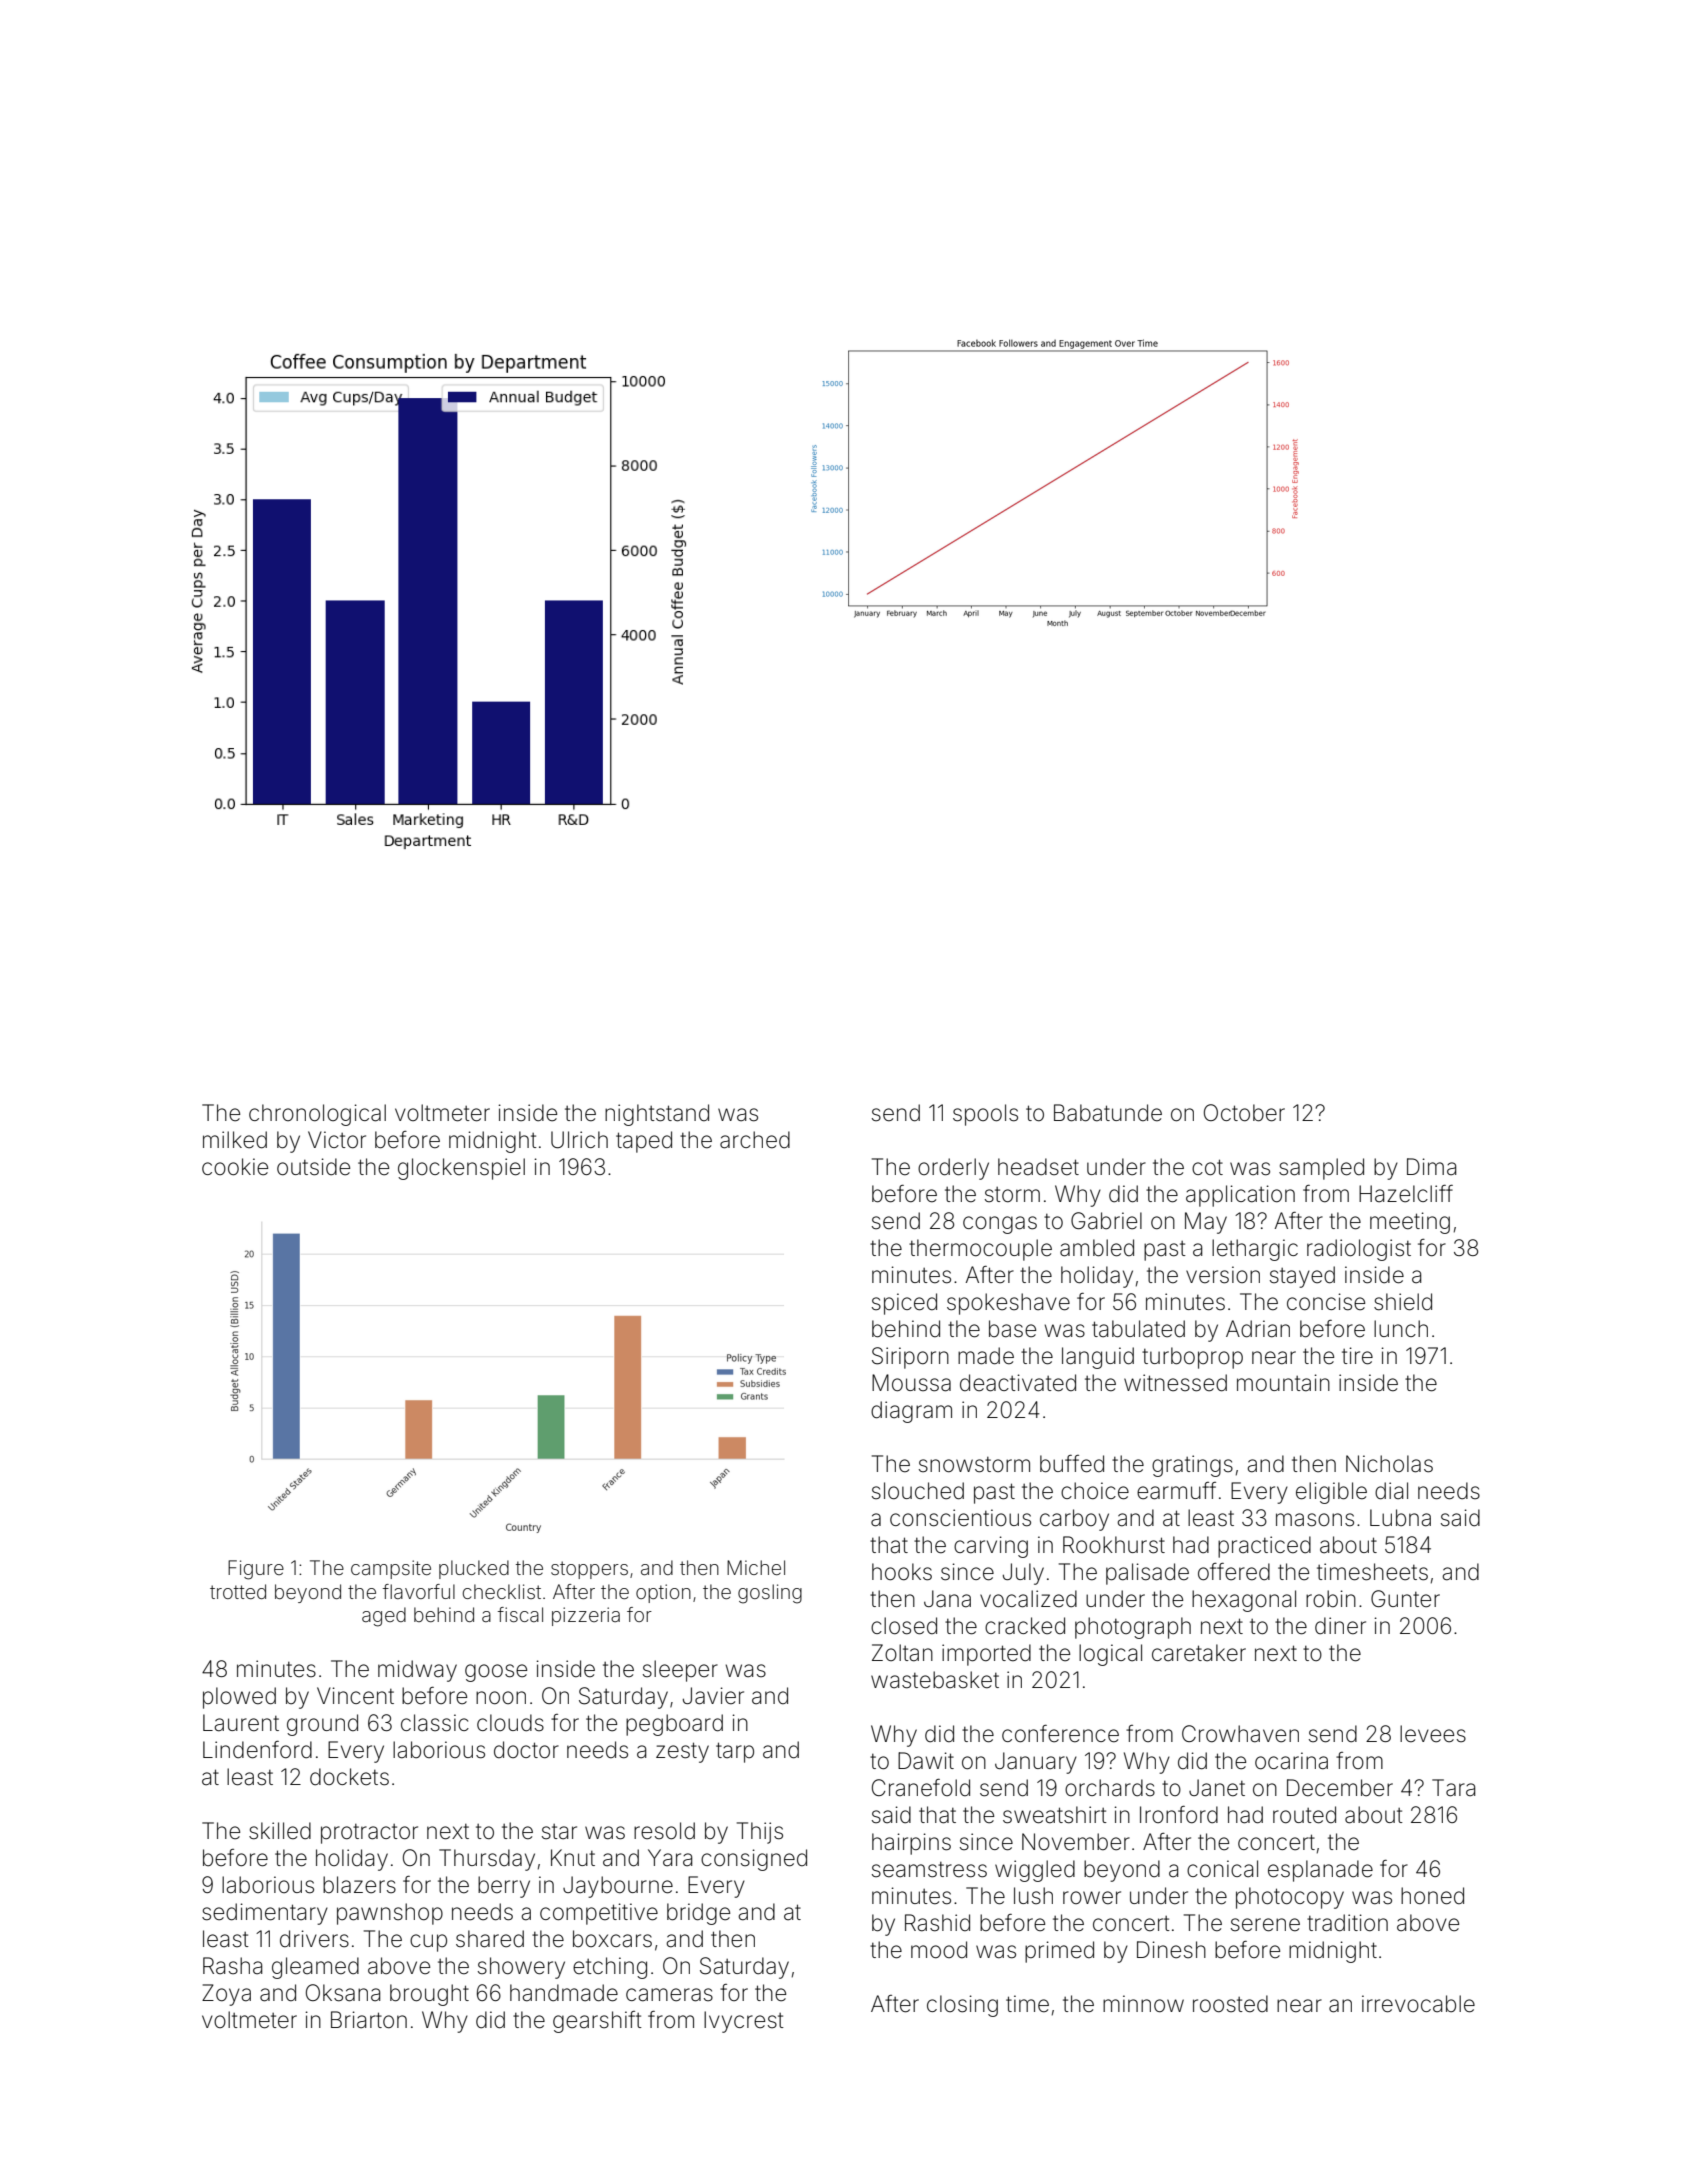  What do you see at coordinates (698, 1914) in the screenshot?
I see `bridge` at bounding box center [698, 1914].
